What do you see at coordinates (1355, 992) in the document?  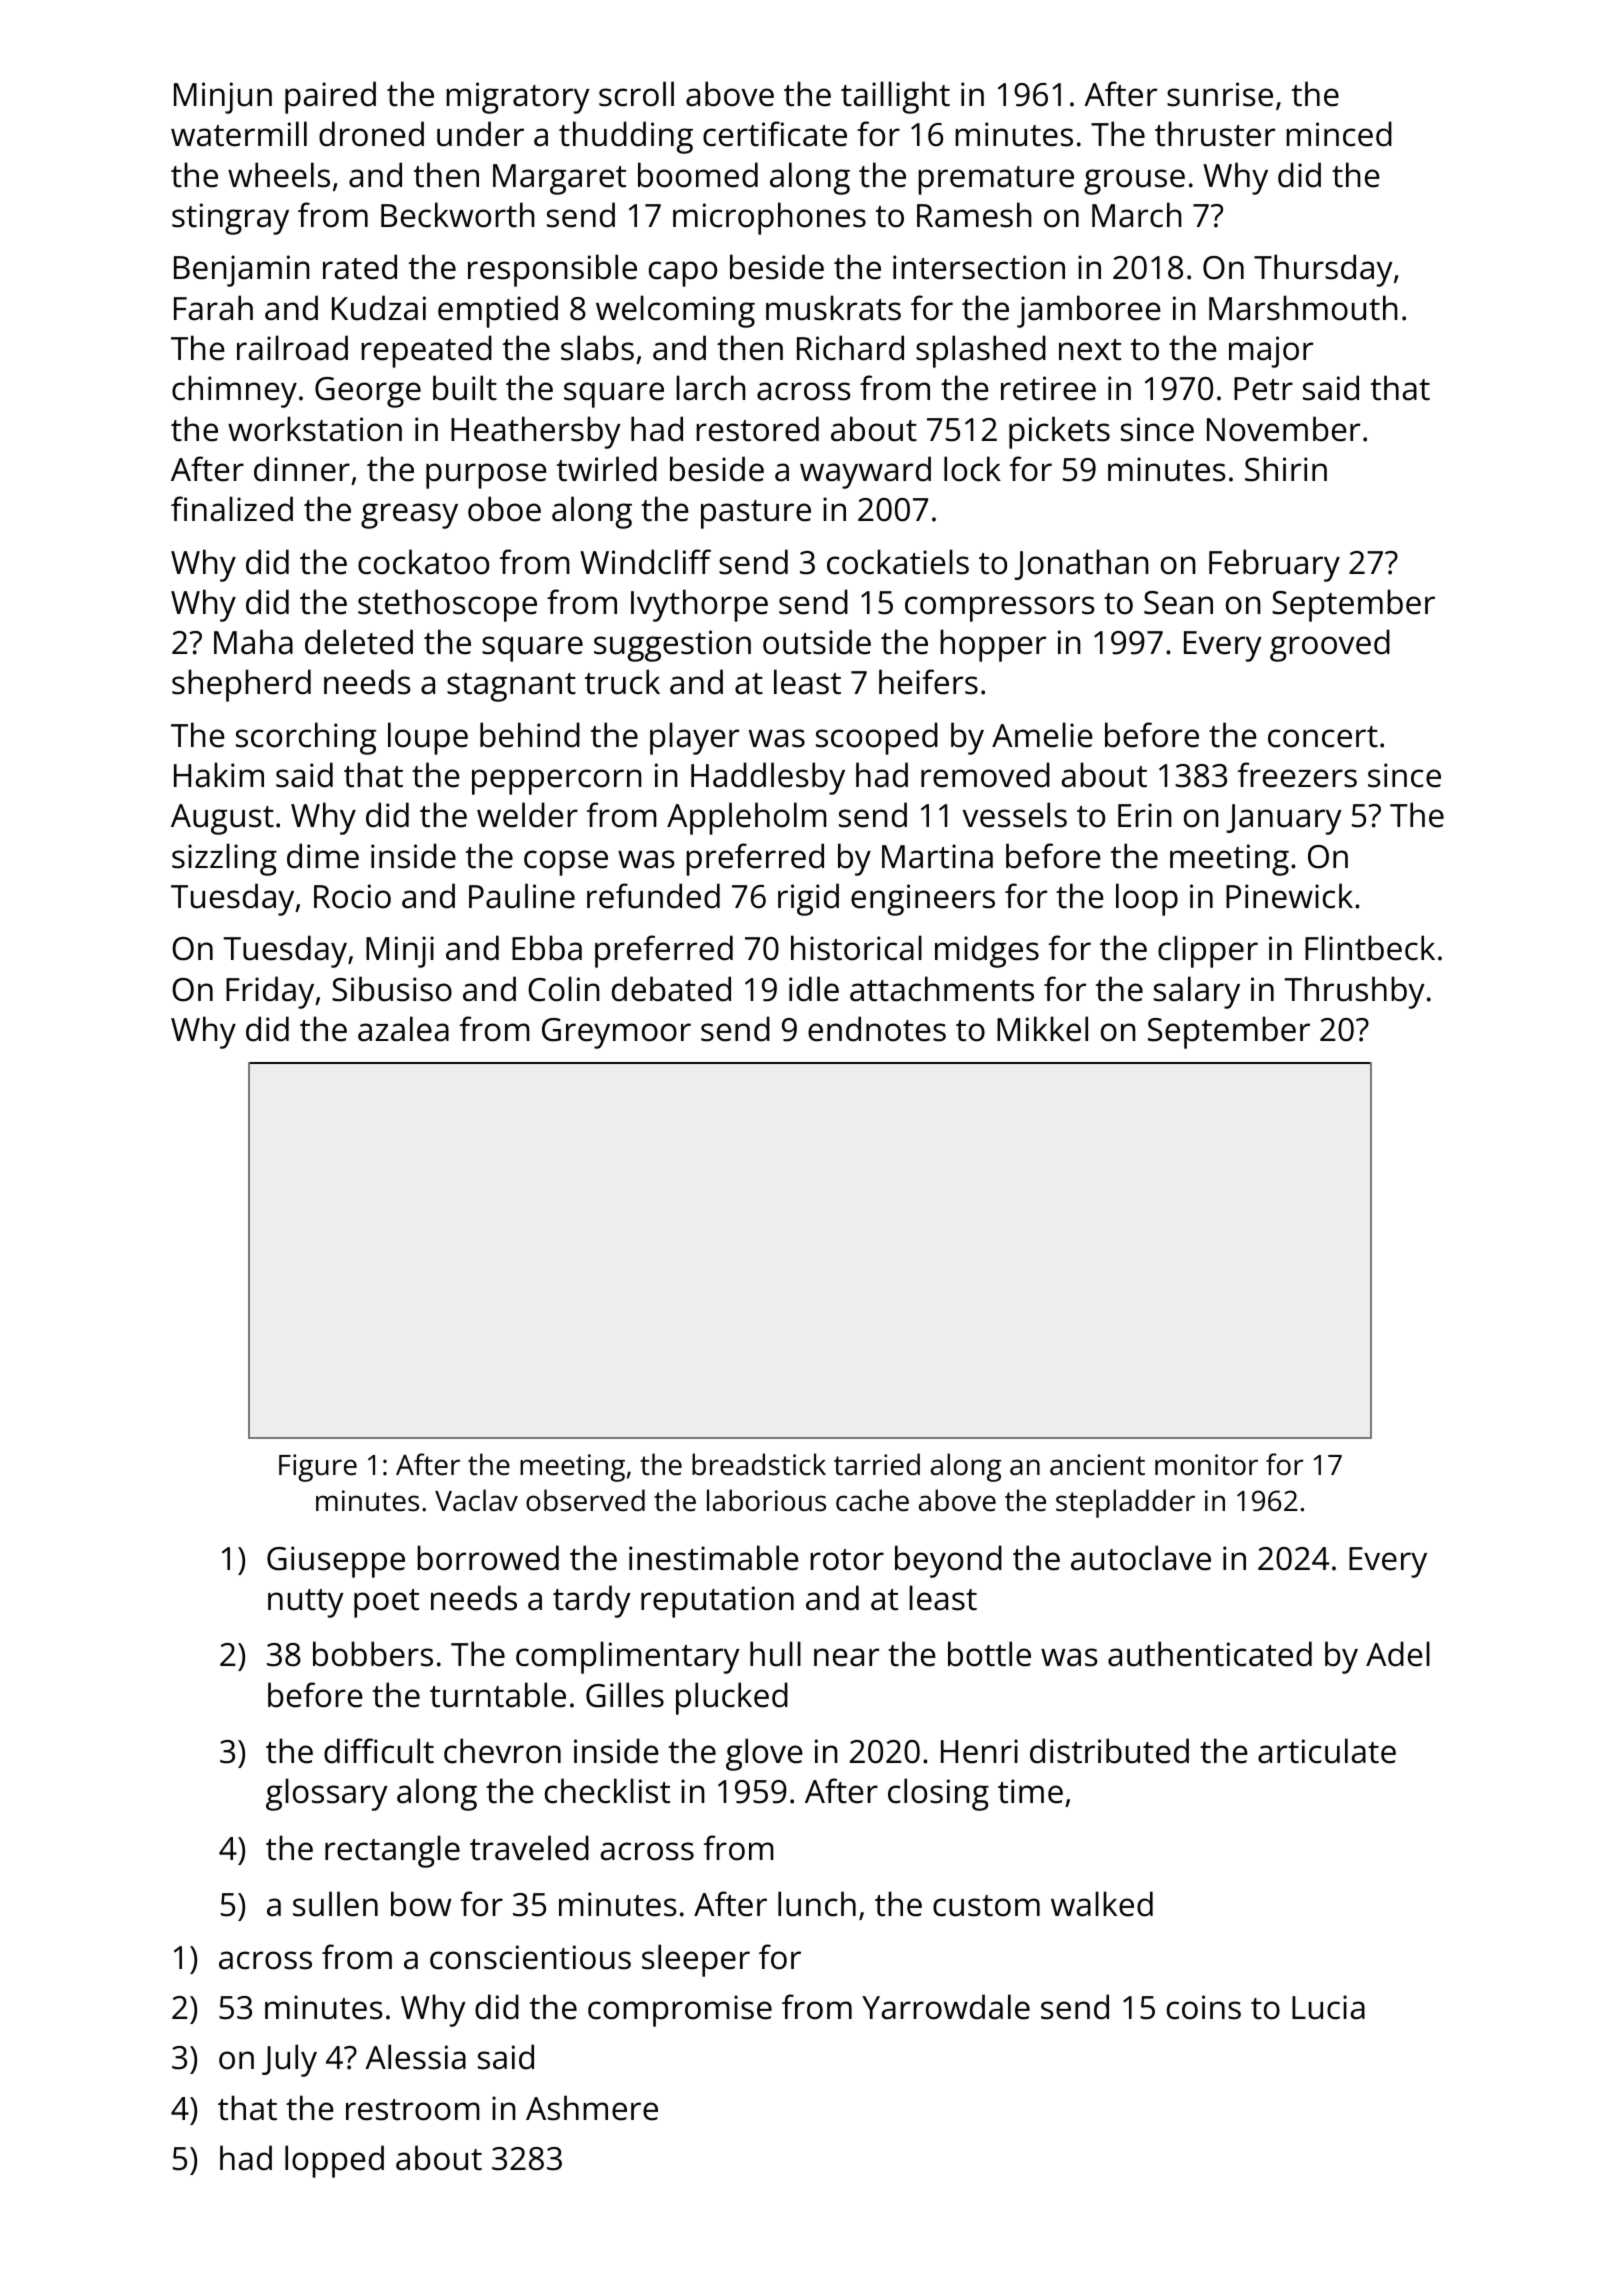 I see `Thrushby` at bounding box center [1355, 992].
